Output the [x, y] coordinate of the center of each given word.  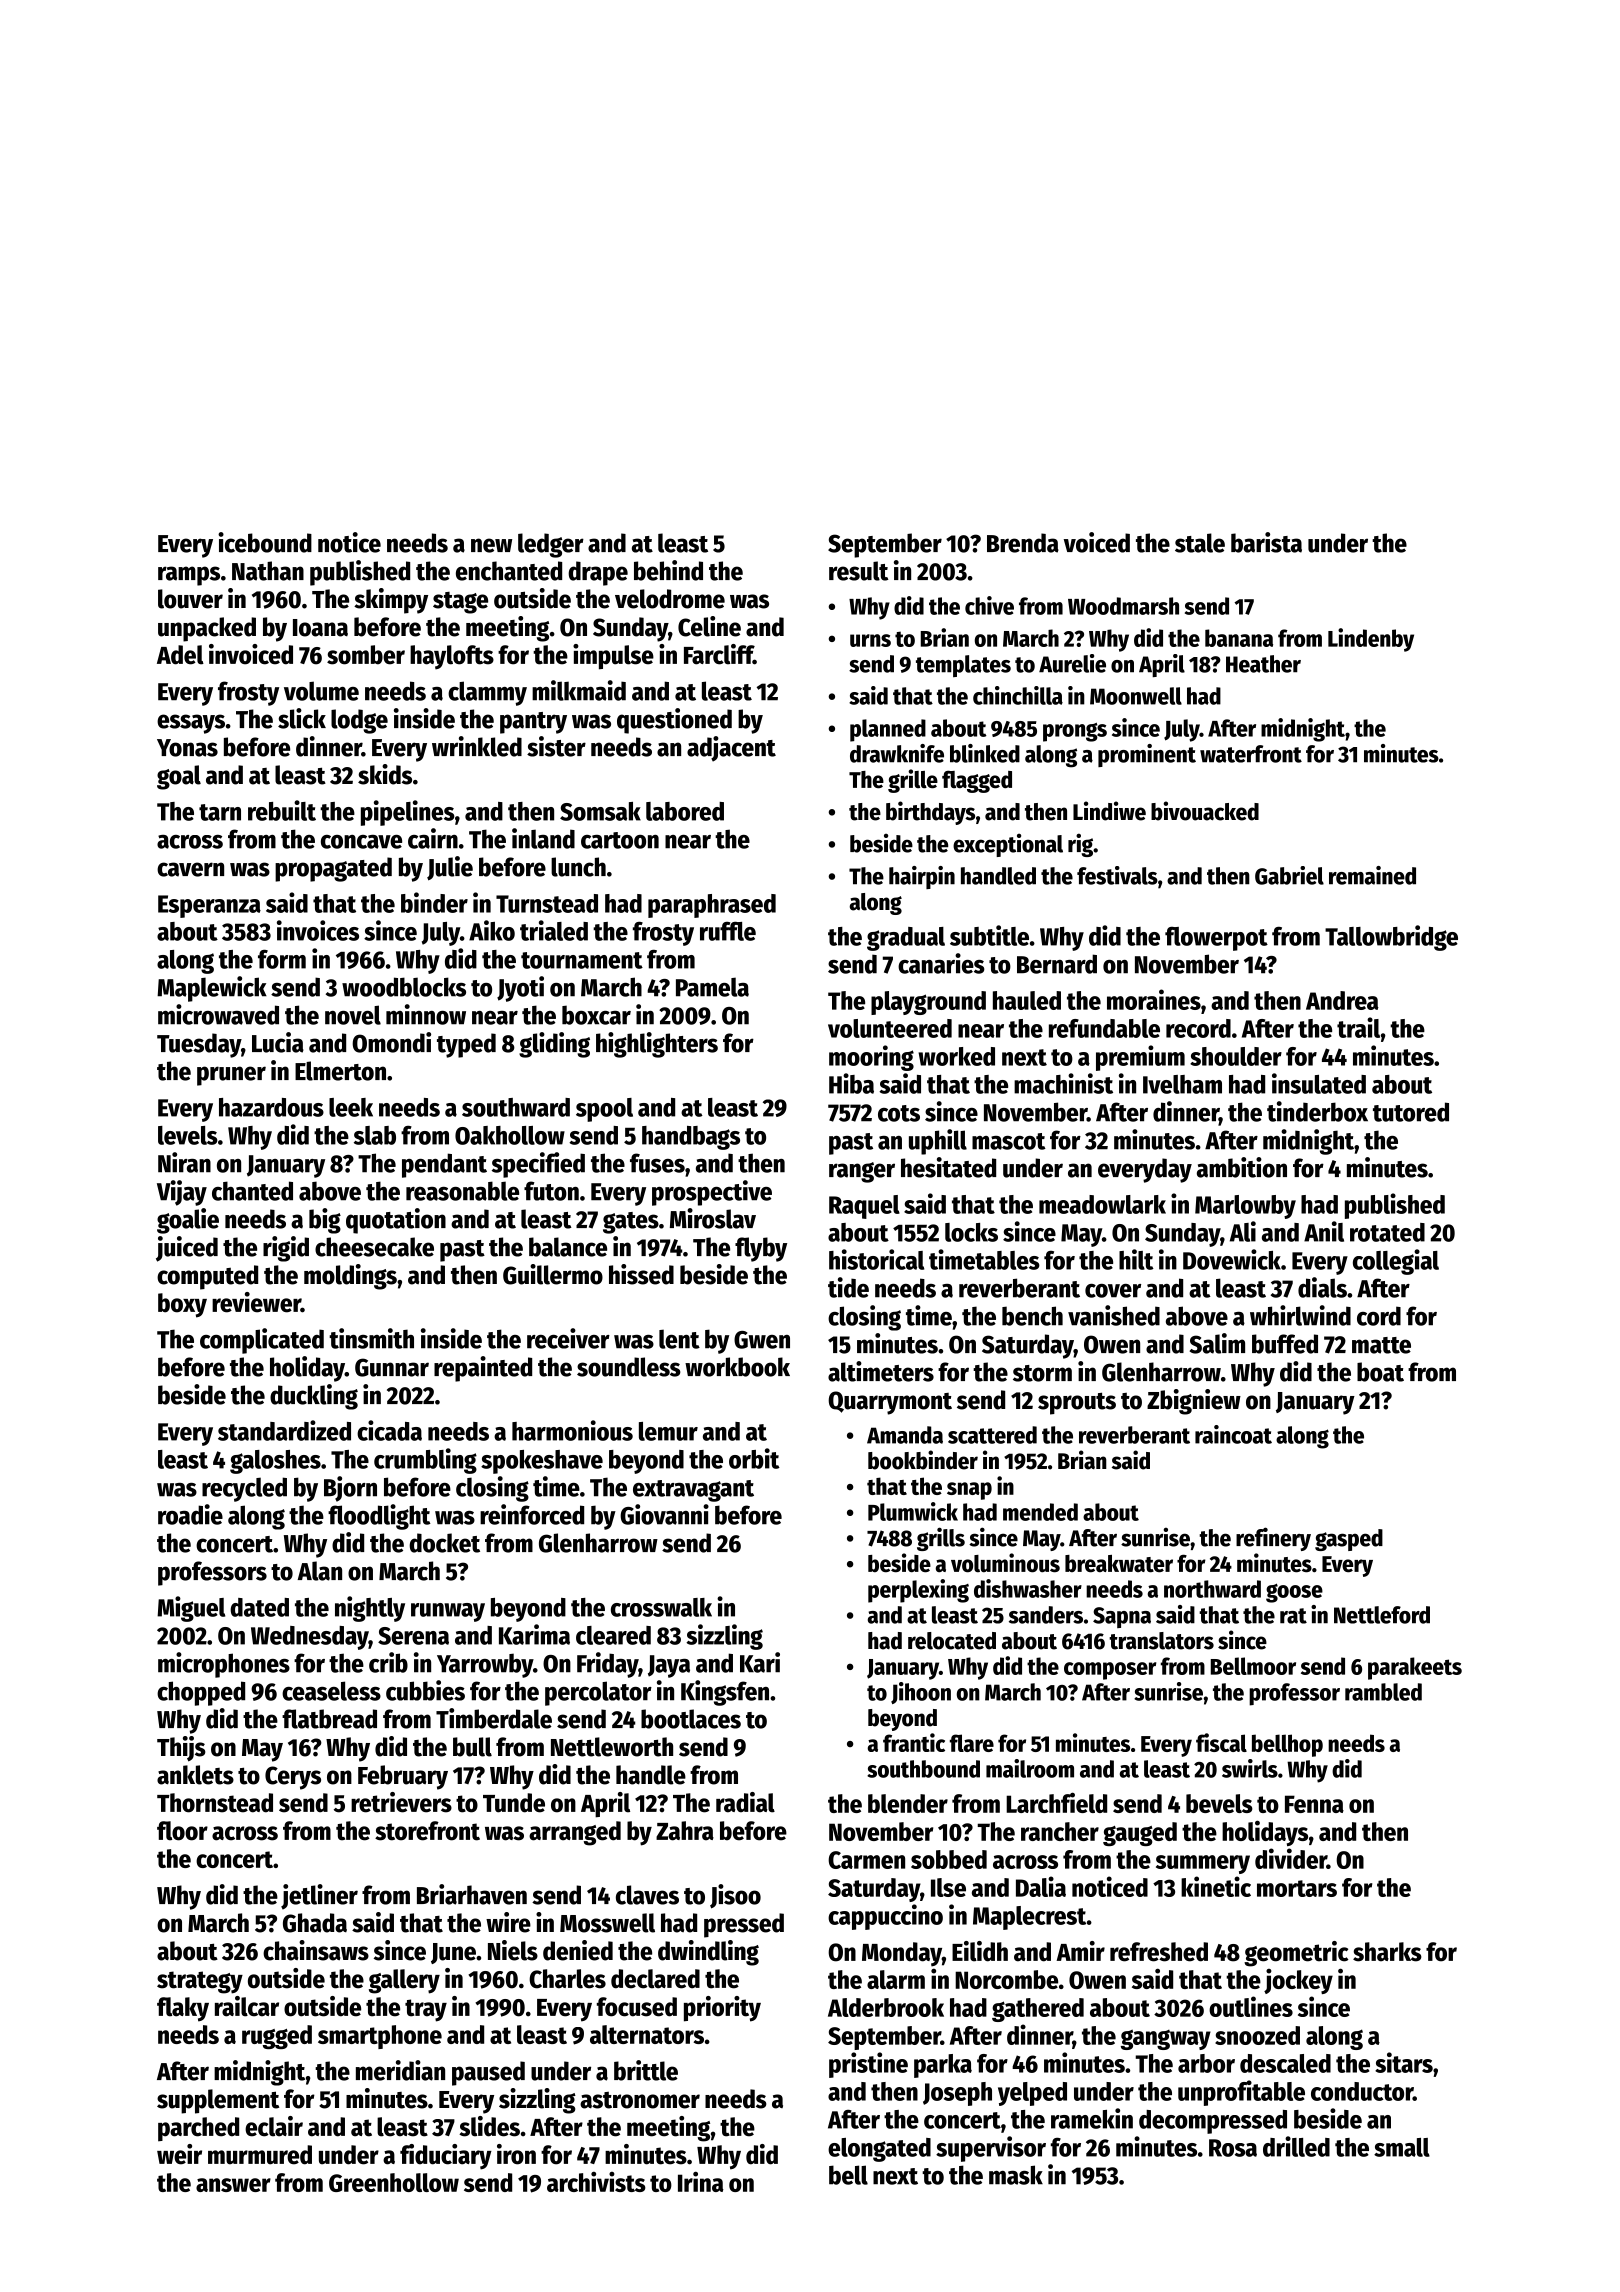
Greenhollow [394, 2182]
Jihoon [921, 1693]
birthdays [930, 813]
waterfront [1251, 754]
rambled [1383, 1692]
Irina [701, 2181]
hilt [1136, 1259]
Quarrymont [890, 1403]
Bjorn [350, 1489]
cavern [190, 869]
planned [888, 730]
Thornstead [215, 1803]
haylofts [452, 657]
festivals [1117, 875]
